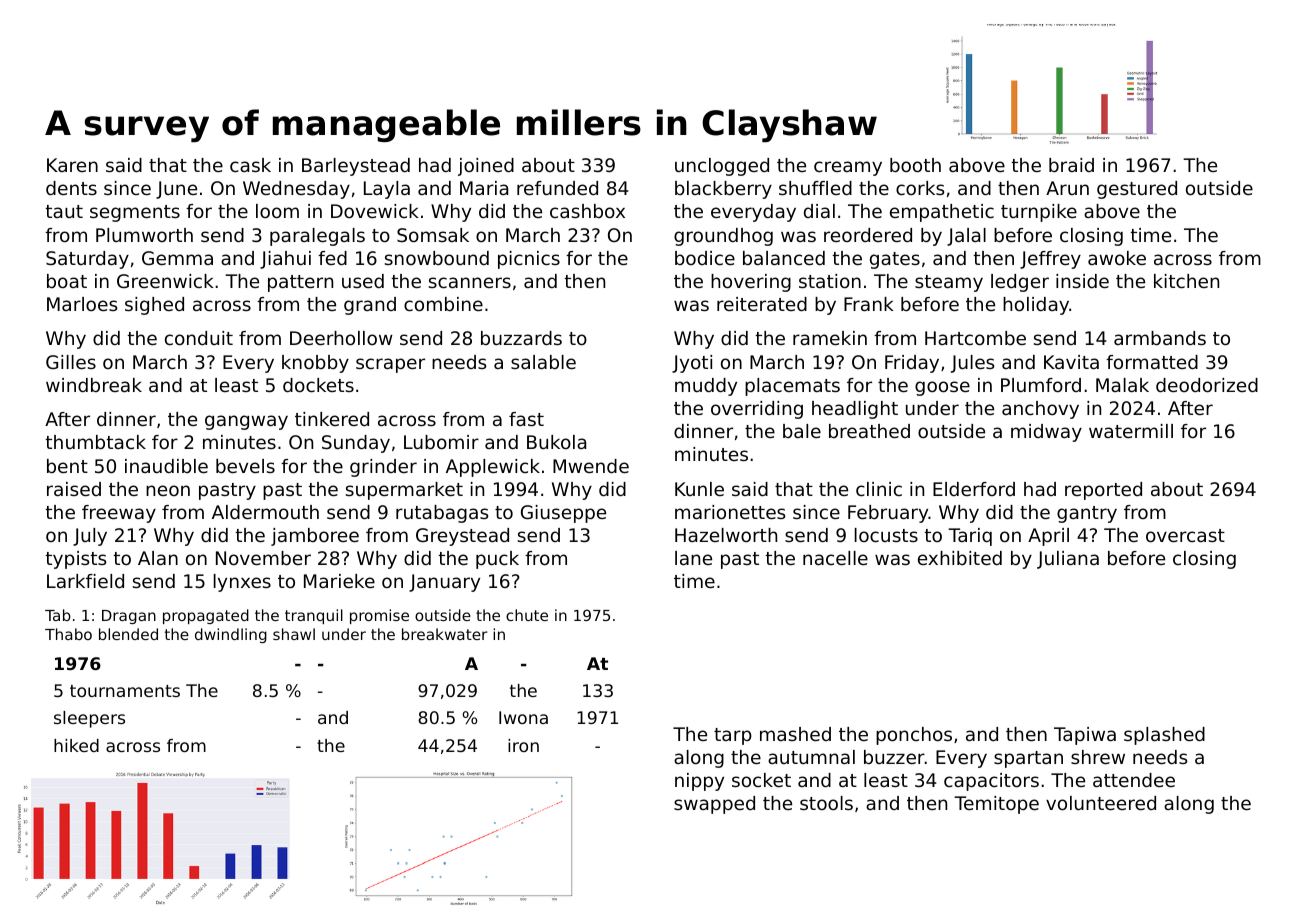 This screenshot has width=1308, height=924. Describe the element at coordinates (966, 237) in the screenshot. I see `Jalal` at that location.
